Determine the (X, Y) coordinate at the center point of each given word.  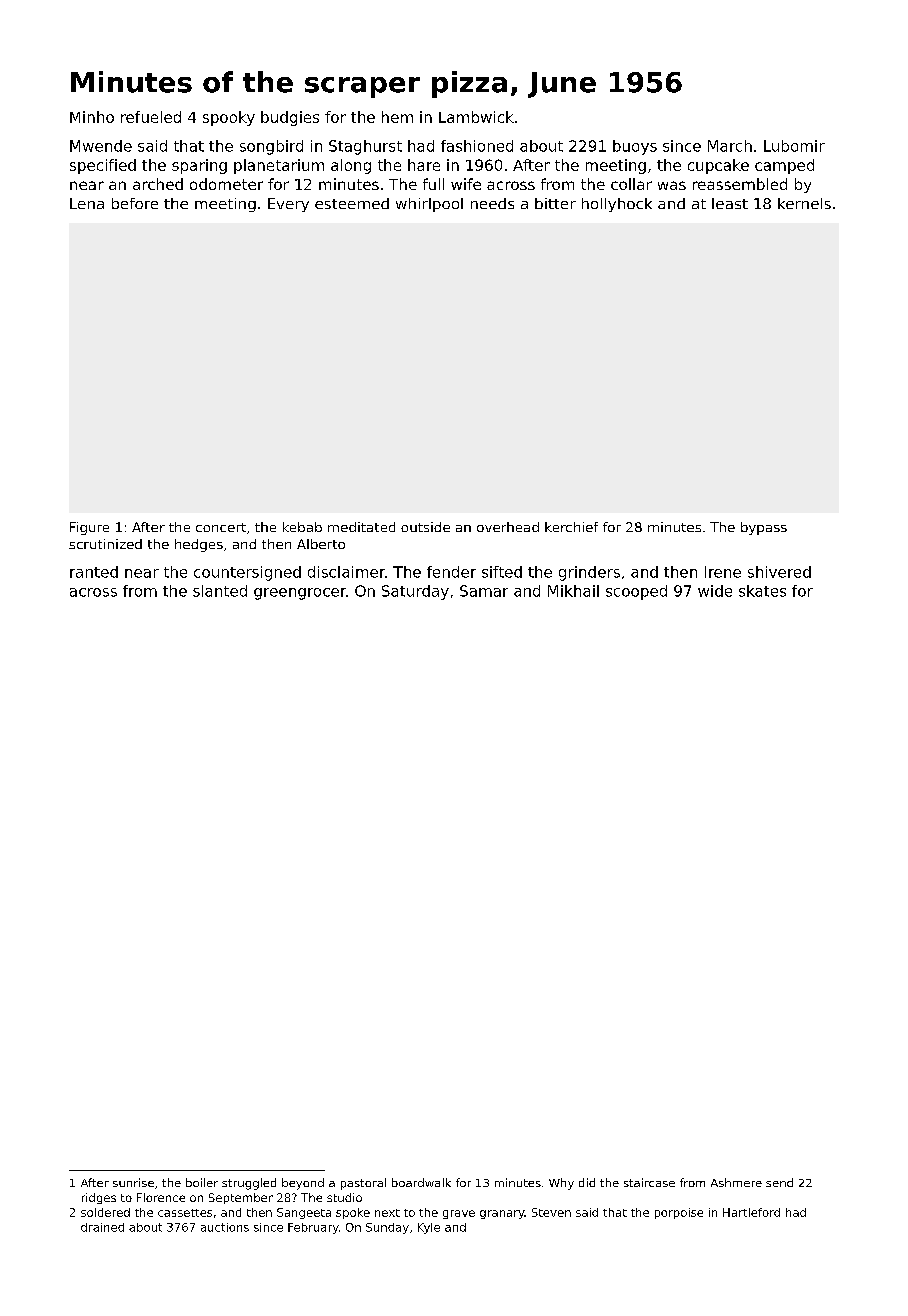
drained (102, 1227)
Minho (92, 117)
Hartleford (751, 1212)
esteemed (352, 203)
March (730, 146)
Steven (551, 1212)
